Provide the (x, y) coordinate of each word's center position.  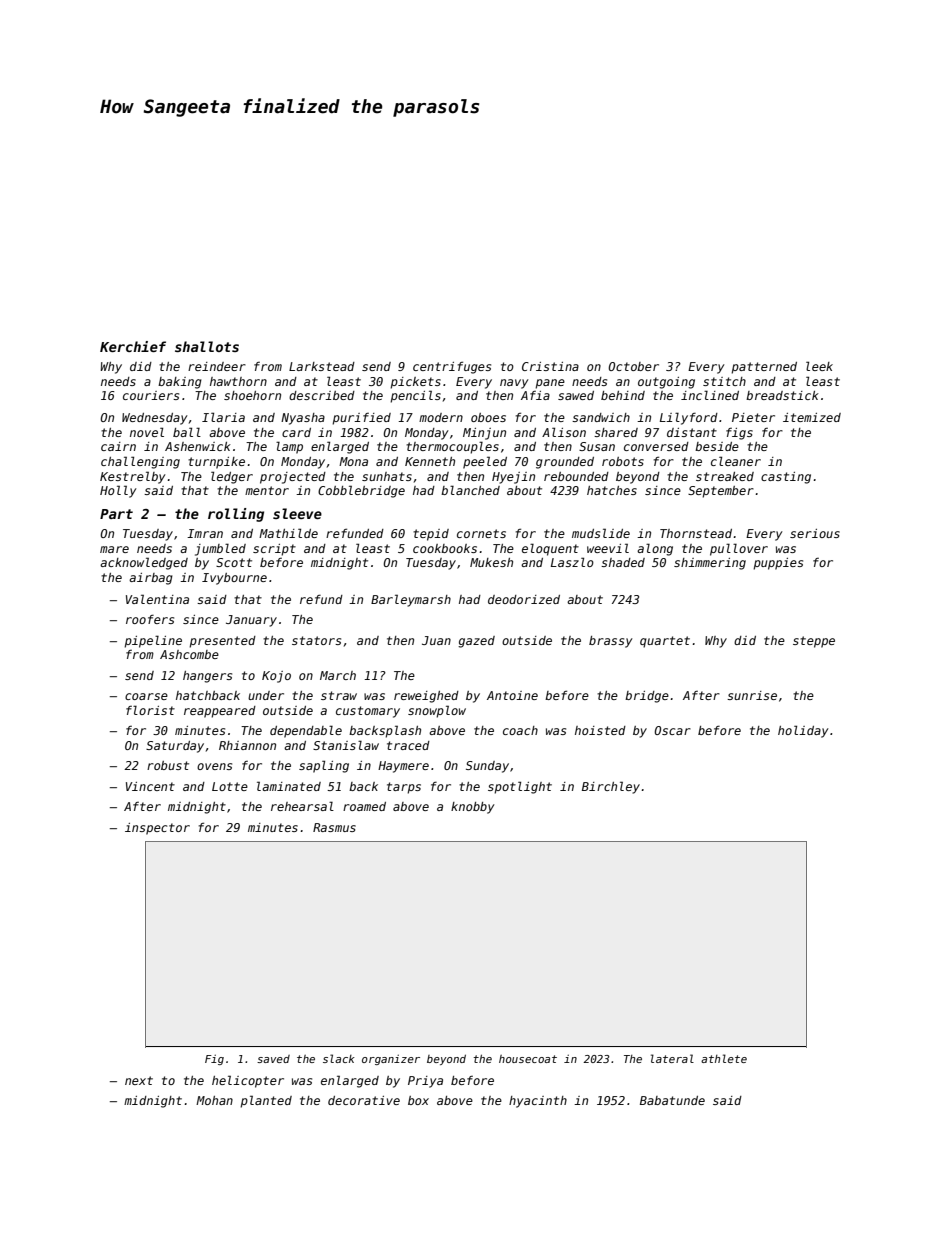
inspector (157, 829)
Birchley (611, 787)
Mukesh (491, 562)
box (418, 1100)
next (139, 1080)
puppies (778, 564)
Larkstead (322, 366)
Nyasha (303, 419)
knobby (473, 808)
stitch (724, 381)
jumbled (220, 549)
